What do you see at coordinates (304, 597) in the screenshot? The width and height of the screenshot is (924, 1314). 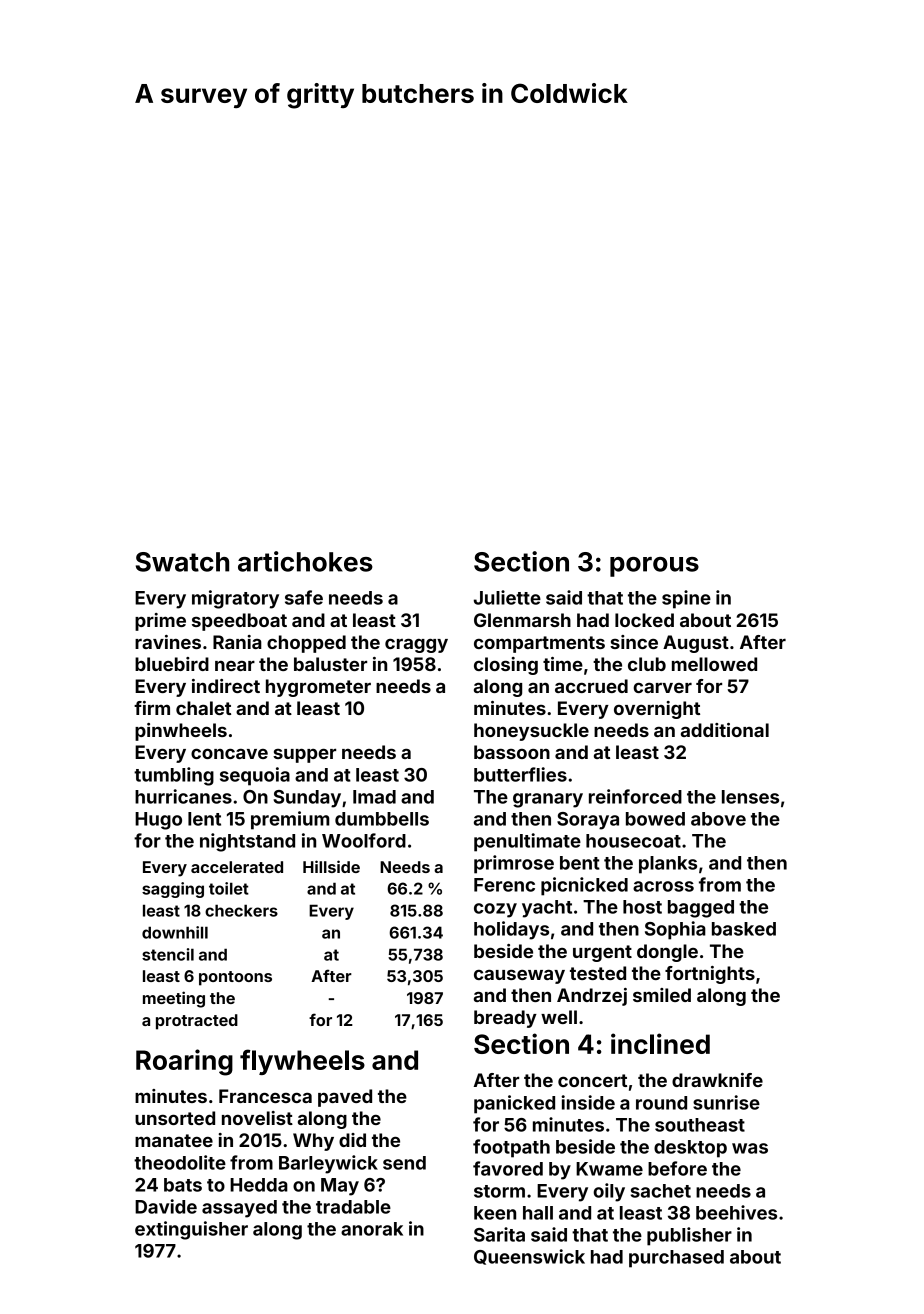 I see `safe` at bounding box center [304, 597].
